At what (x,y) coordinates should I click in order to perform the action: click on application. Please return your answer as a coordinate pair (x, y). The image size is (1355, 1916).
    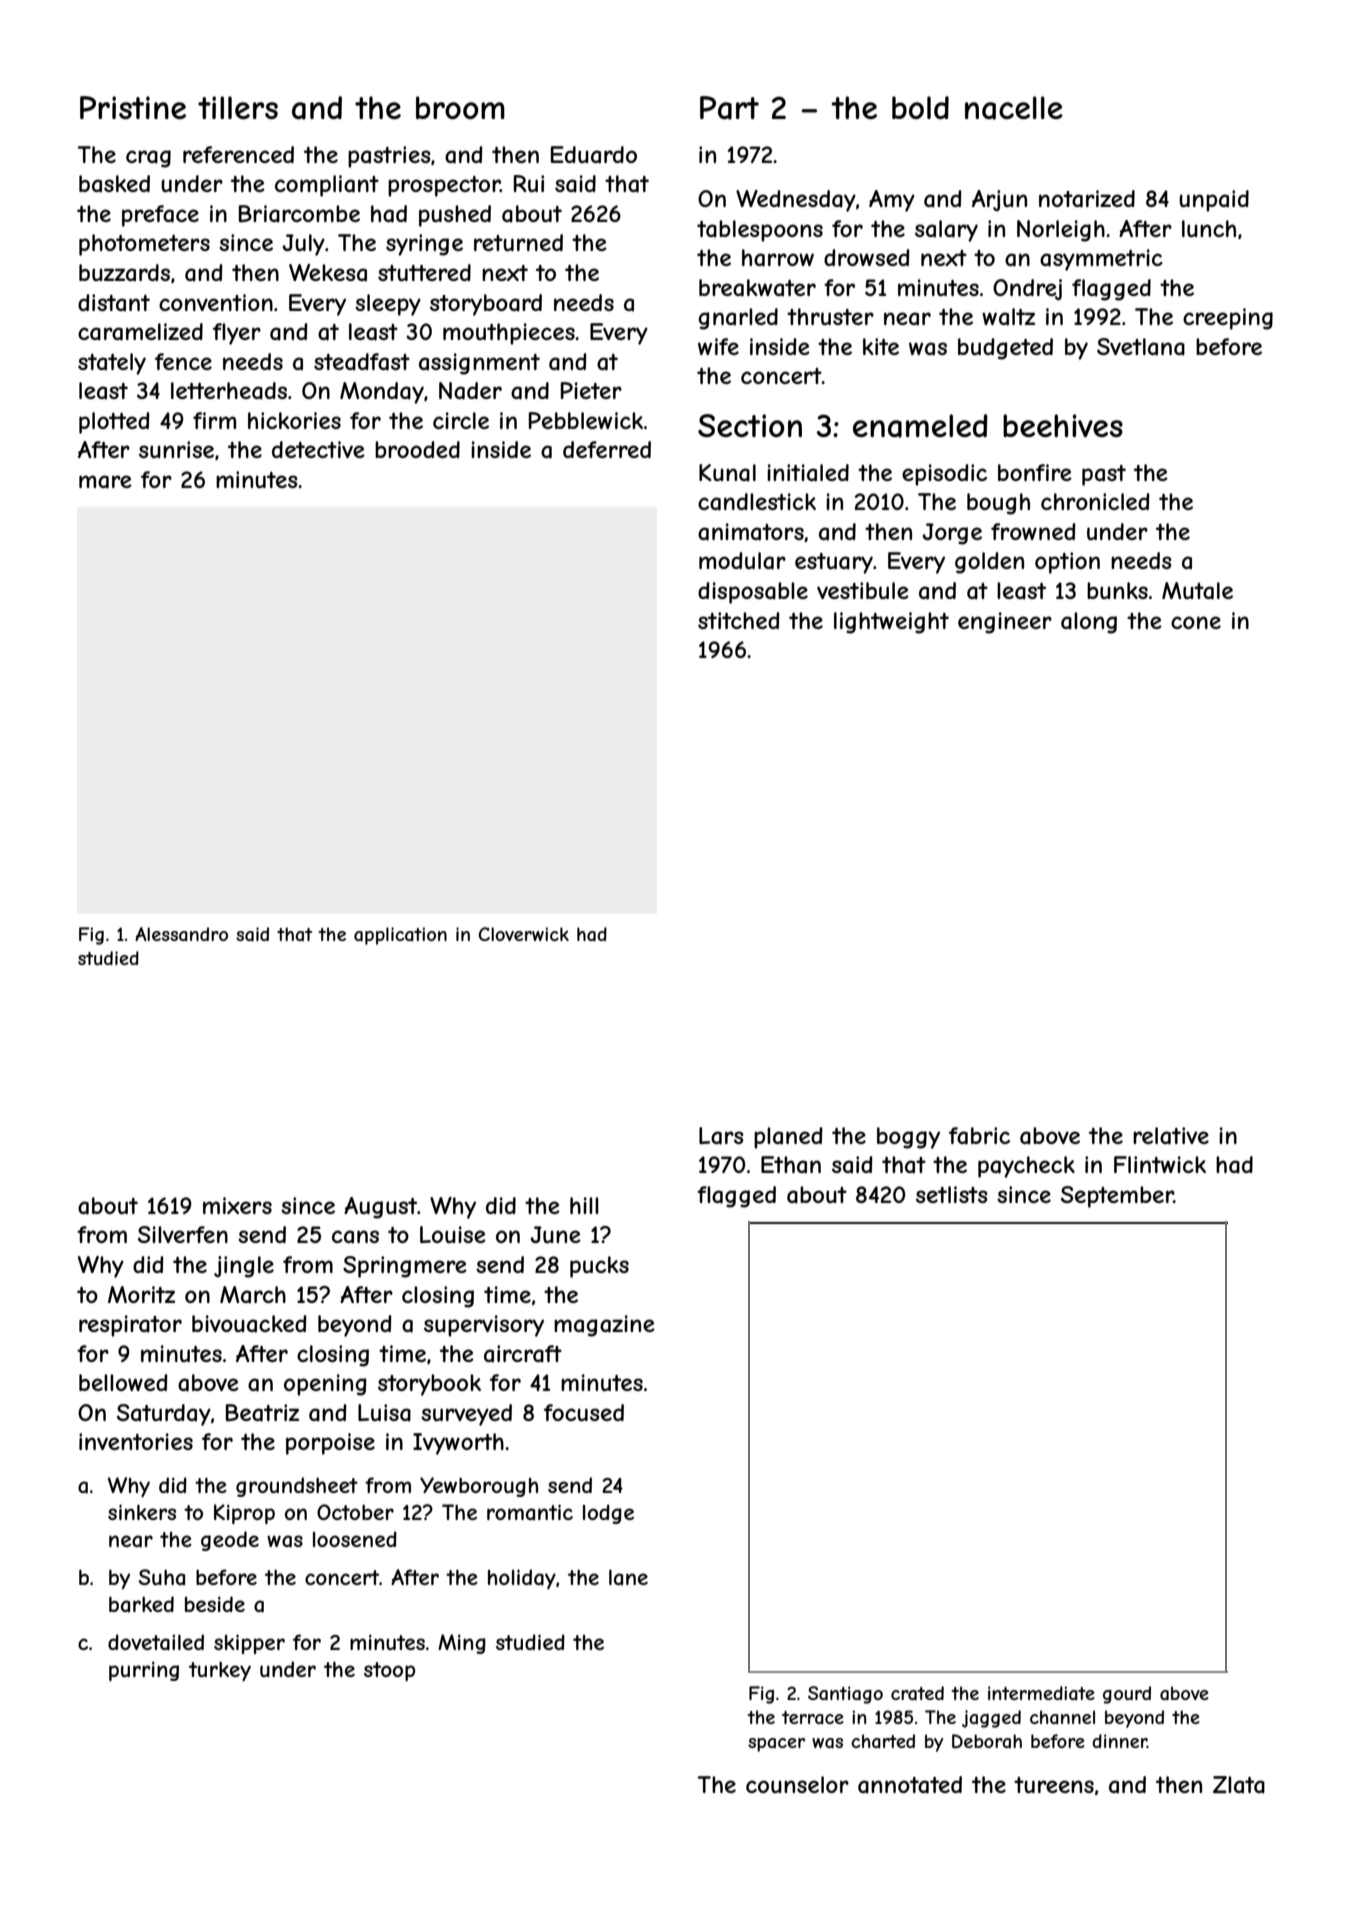
    Looking at the image, I should click on (400, 936).
